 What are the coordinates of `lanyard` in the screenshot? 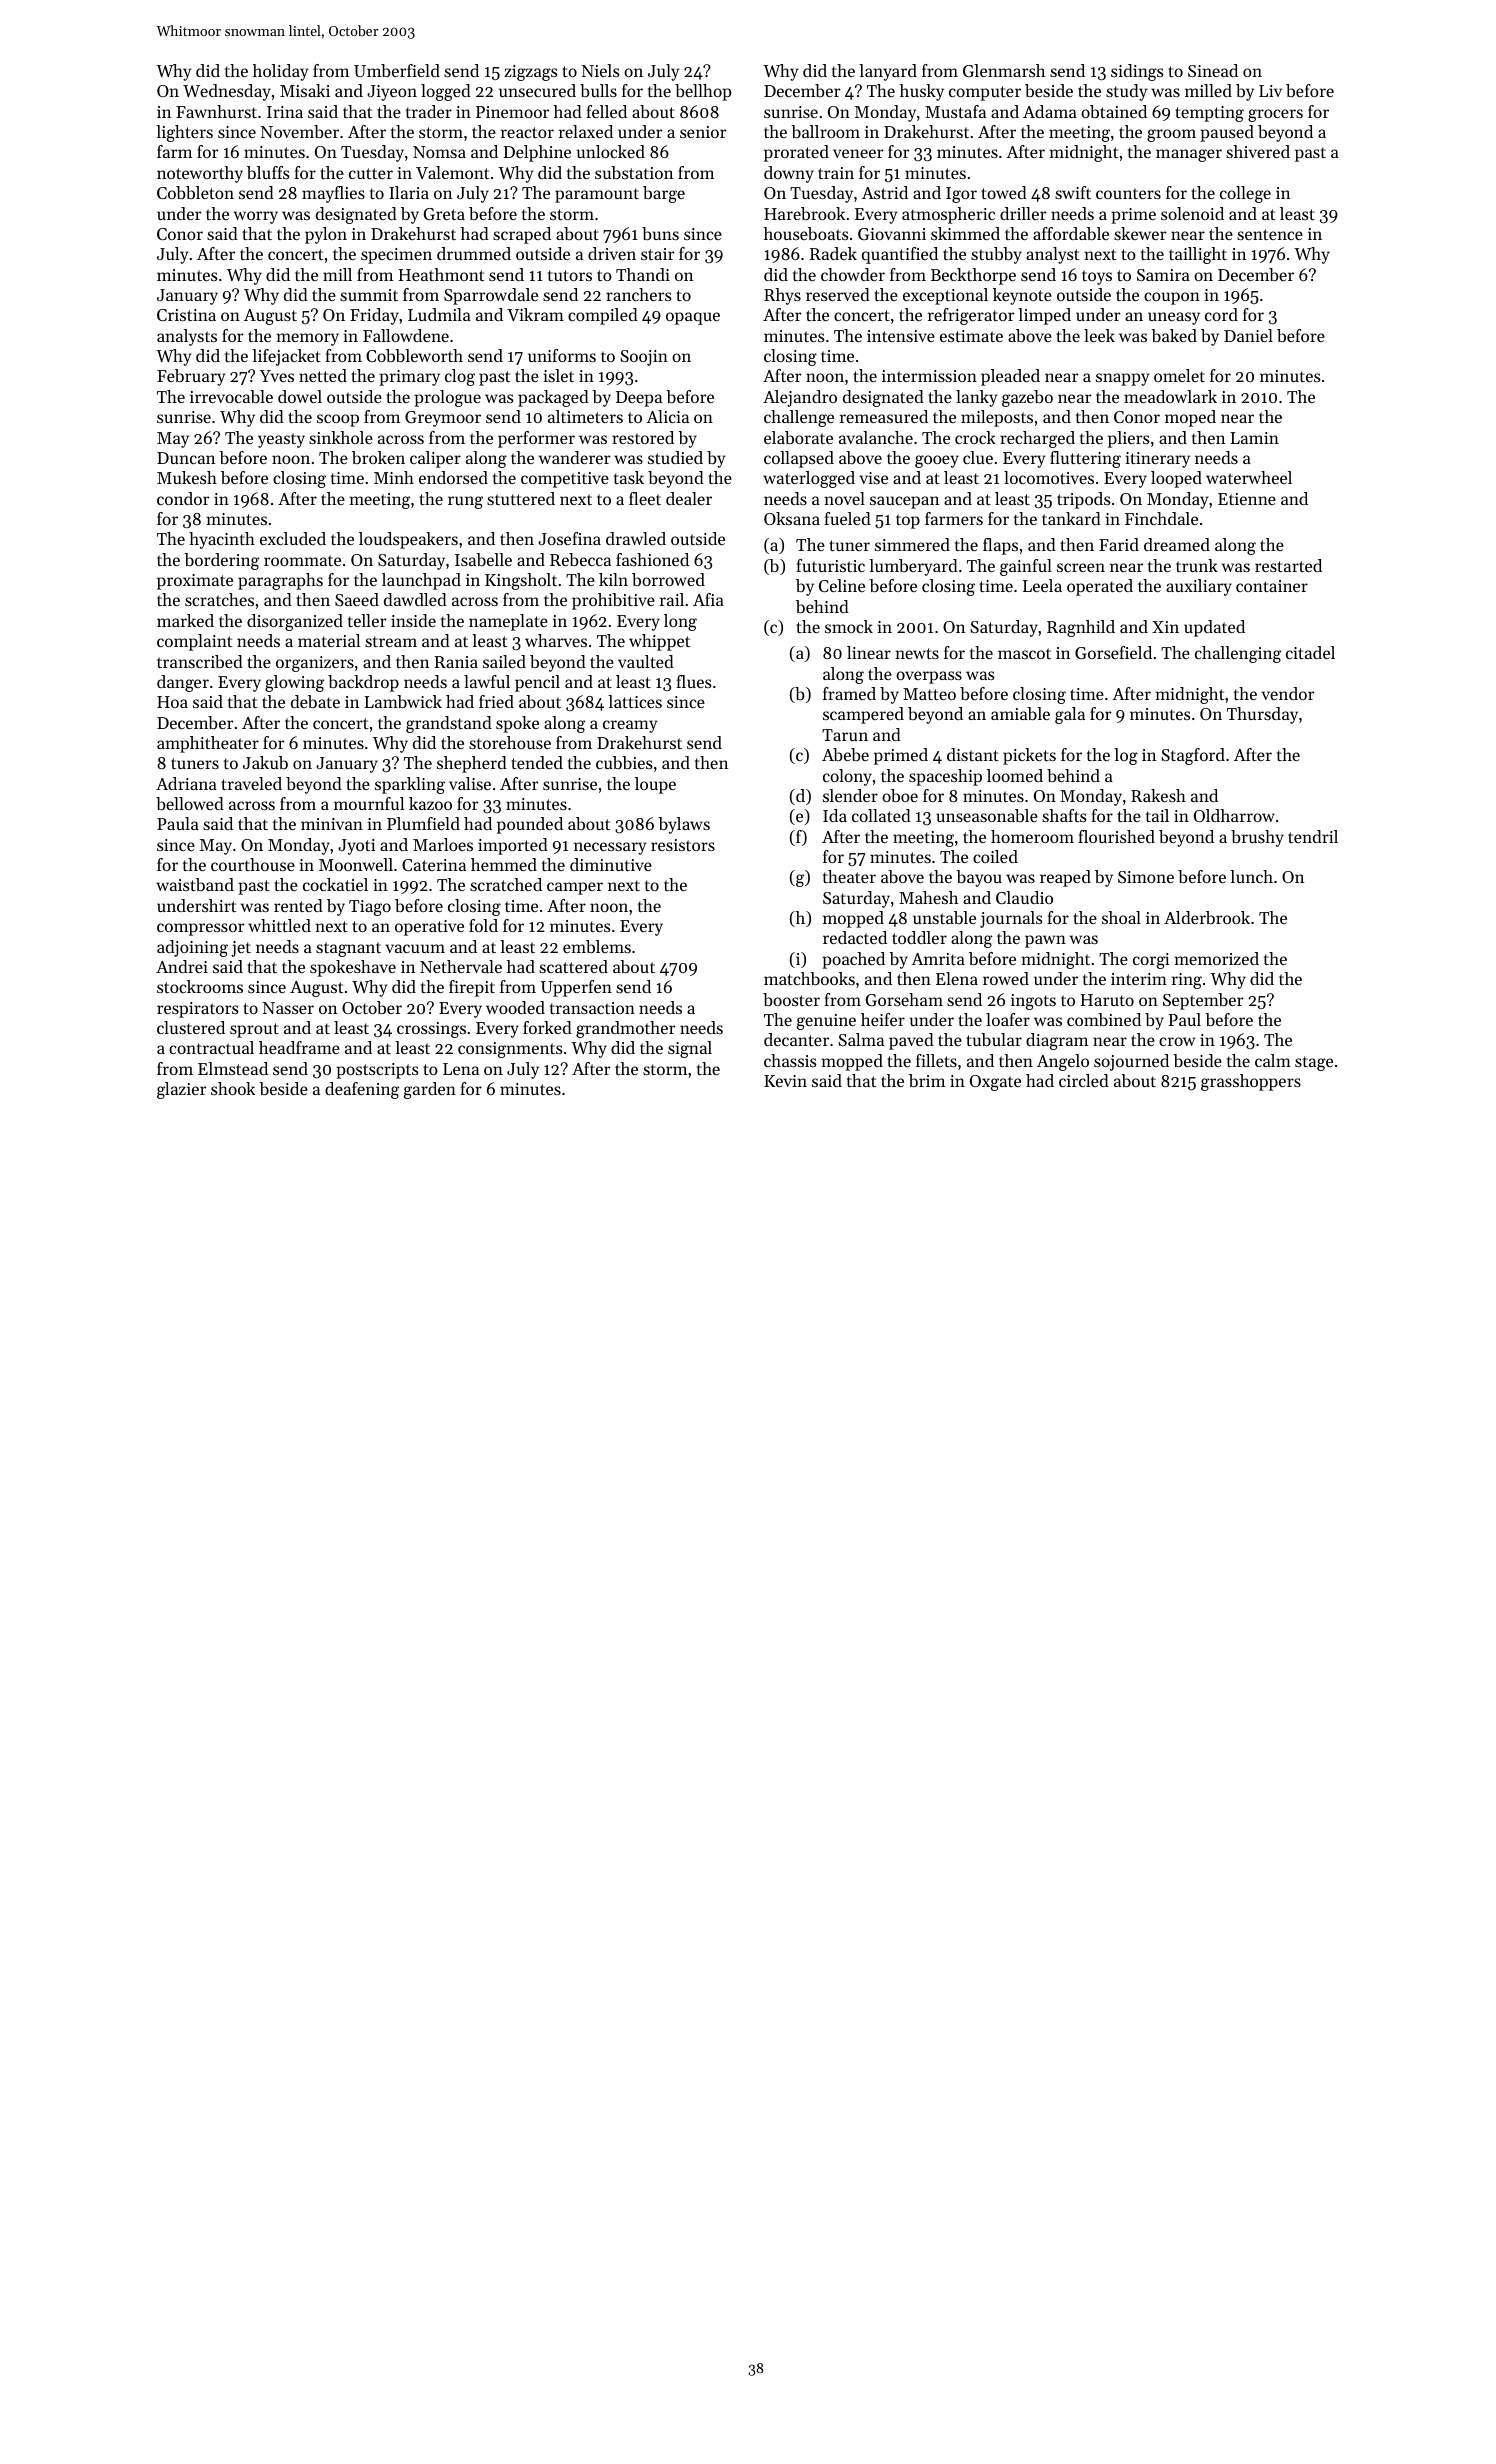 It's located at (888, 72).
